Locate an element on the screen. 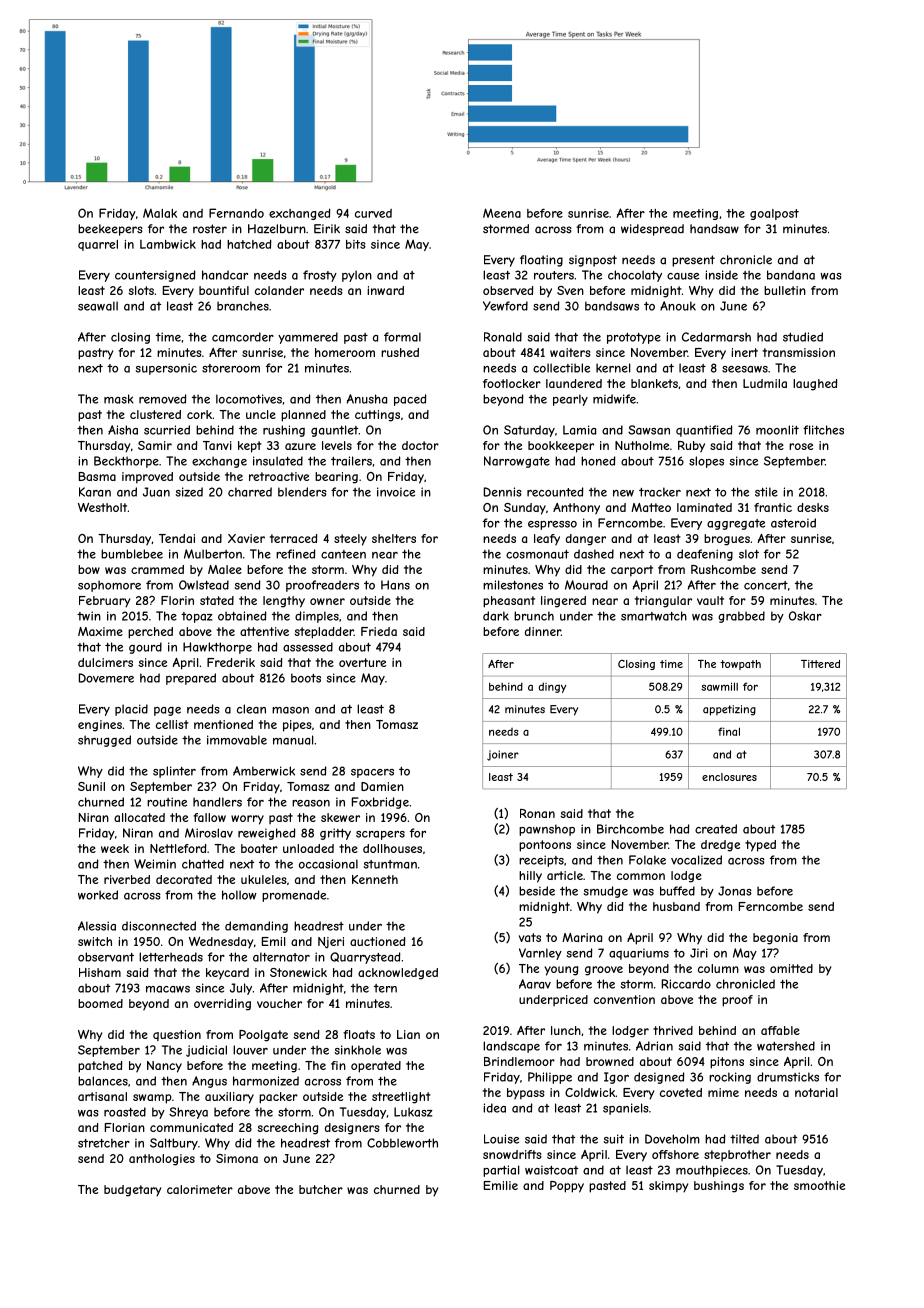 The height and width of the screenshot is (1308, 924). enclosures is located at coordinates (729, 777).
